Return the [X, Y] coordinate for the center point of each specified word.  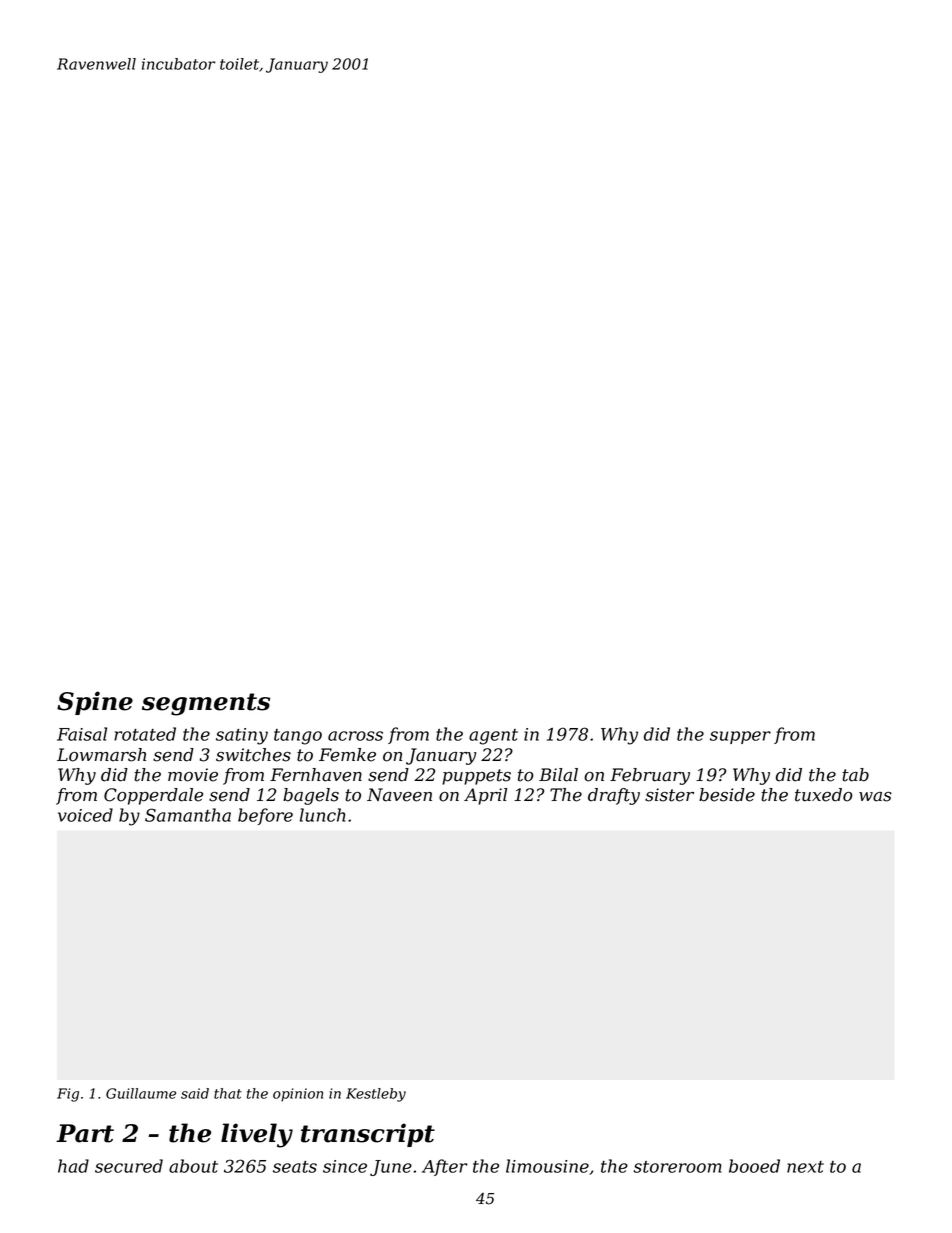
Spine [95, 703]
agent [493, 737]
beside [727, 795]
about [193, 1166]
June [391, 1168]
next [805, 1167]
